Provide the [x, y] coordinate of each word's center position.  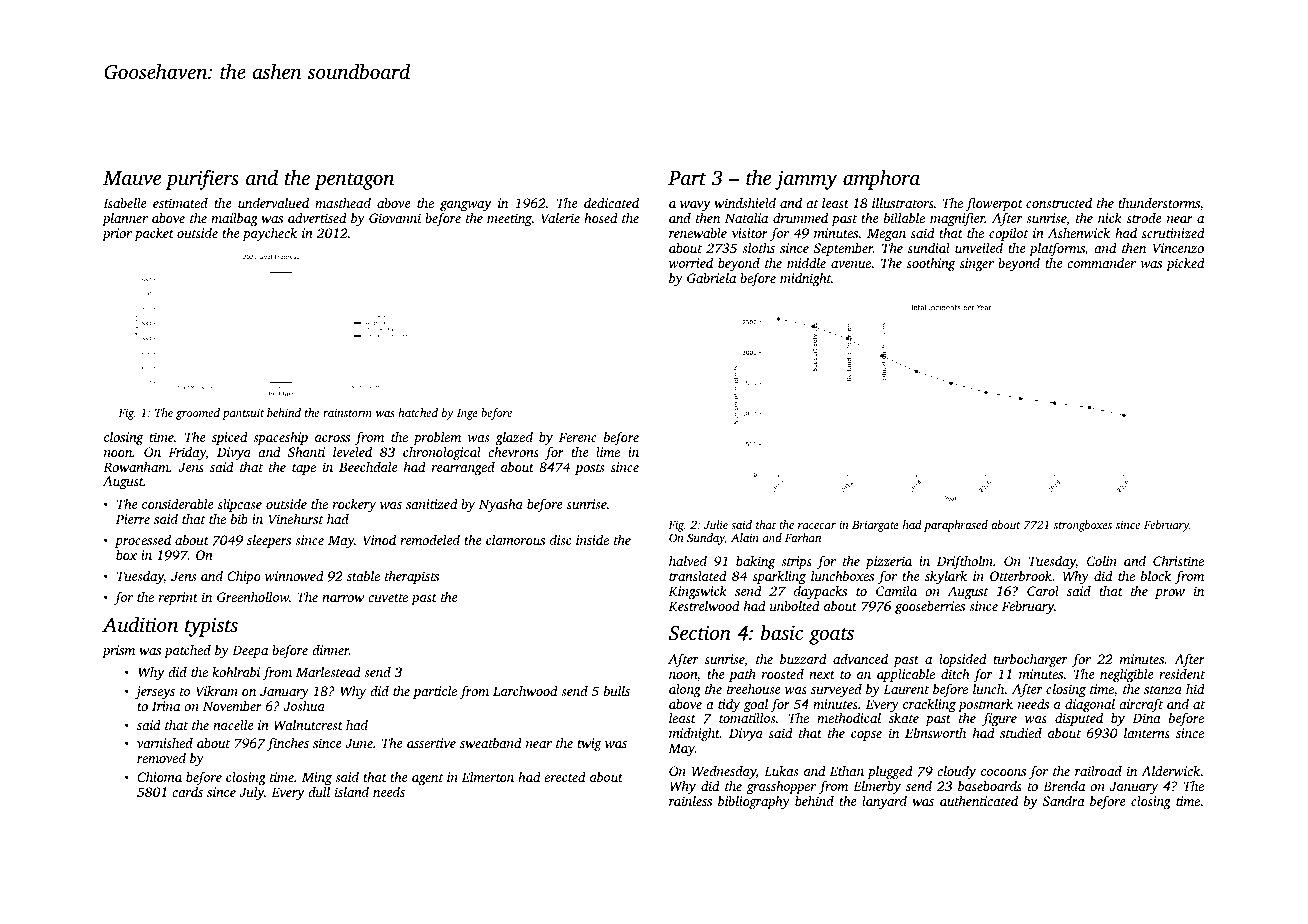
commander [1101, 262]
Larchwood [525, 691]
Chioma [159, 777]
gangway [466, 207]
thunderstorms [1159, 203]
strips [796, 563]
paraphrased [956, 526]
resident [1182, 674]
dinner [330, 650]
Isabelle [125, 203]
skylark [946, 577]
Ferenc [578, 437]
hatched [418, 412]
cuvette [388, 598]
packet [154, 234]
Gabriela [711, 278]
